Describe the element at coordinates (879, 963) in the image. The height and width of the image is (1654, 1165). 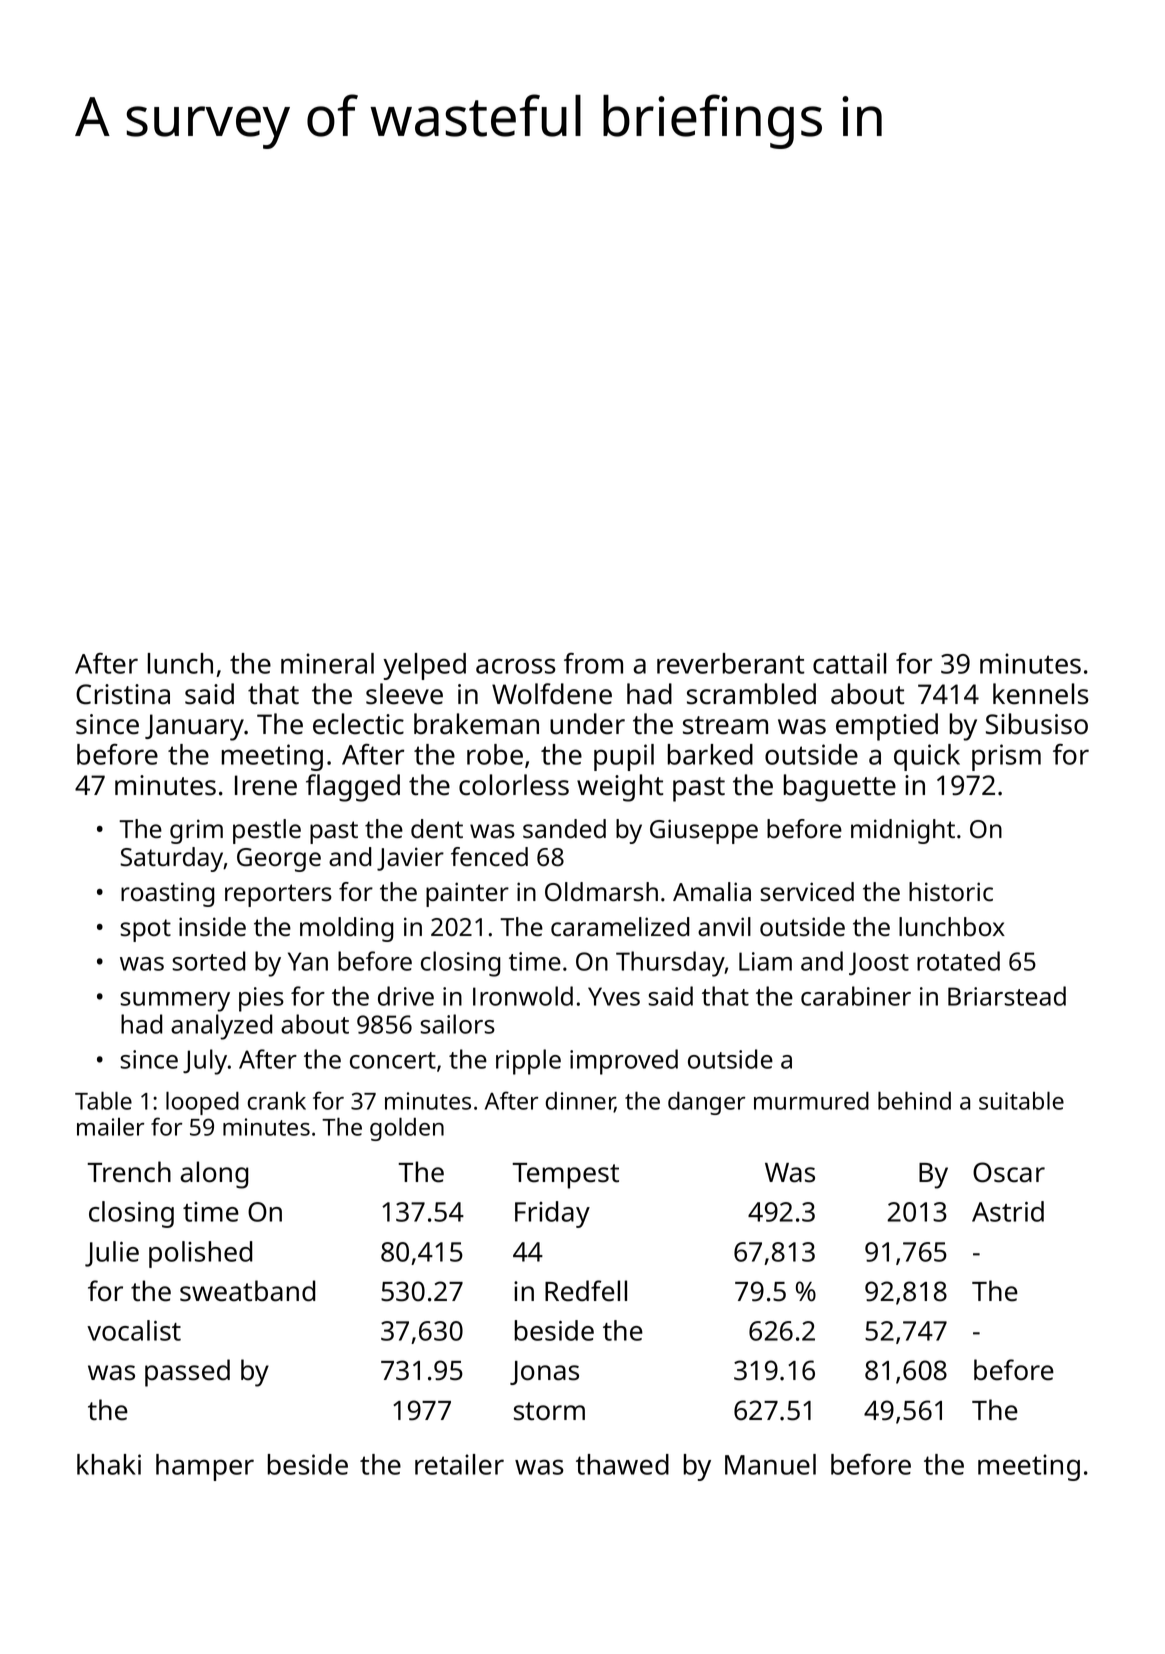
I see `Joost` at that location.
